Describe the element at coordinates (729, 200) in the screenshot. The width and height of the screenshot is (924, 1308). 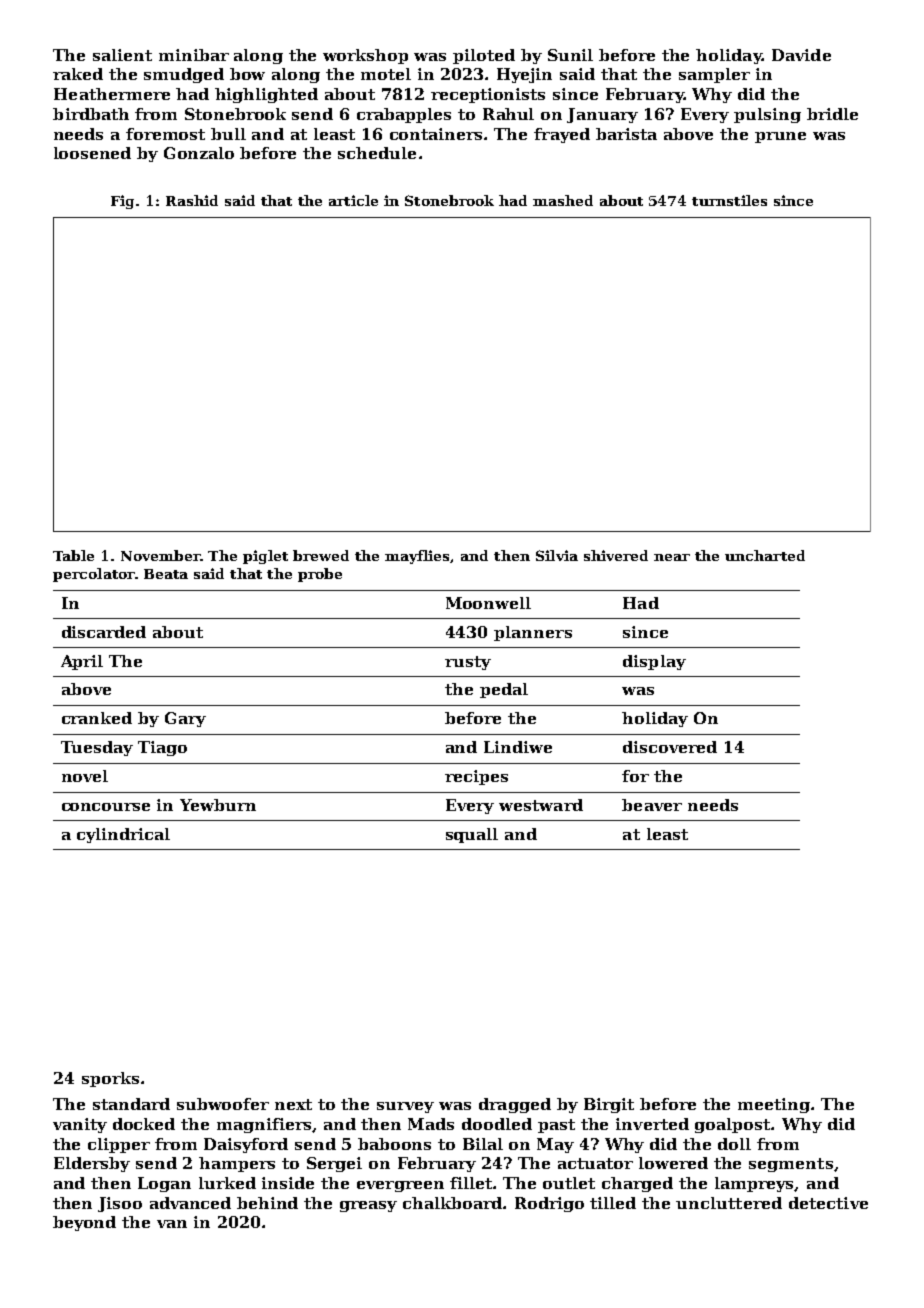
I see `turnstiles` at that location.
